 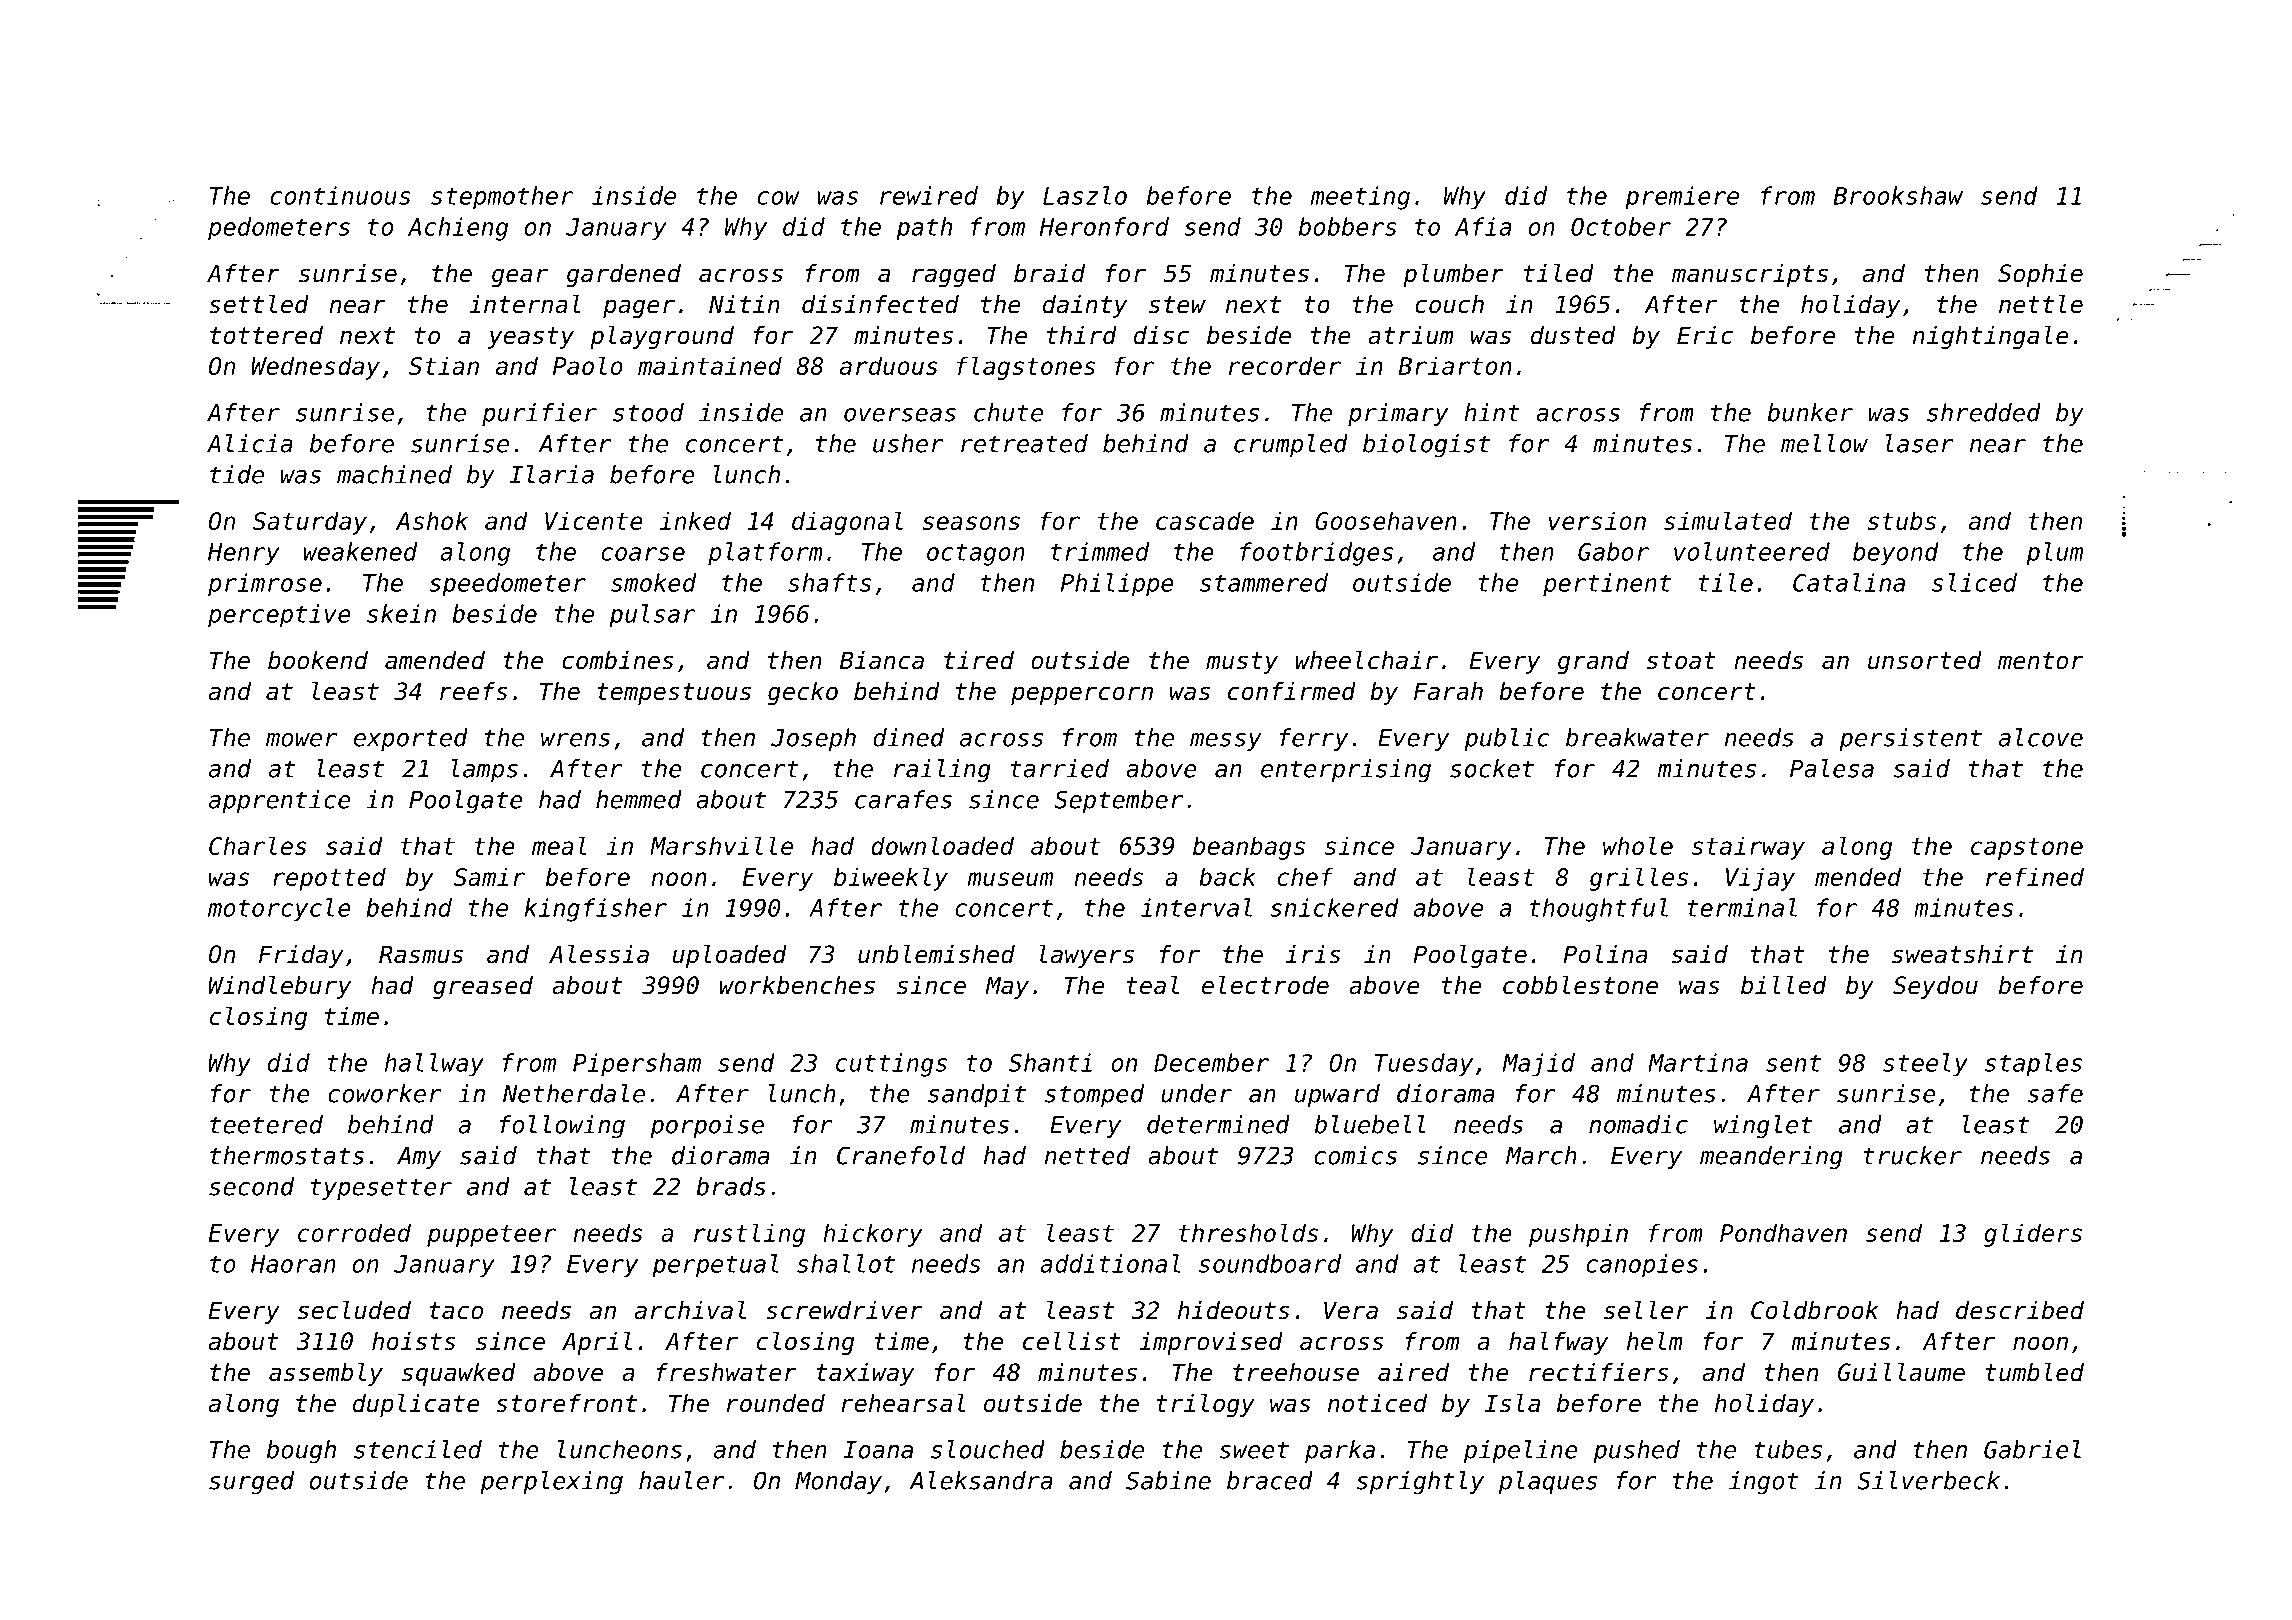 What do you see at coordinates (1771, 1158) in the document?
I see `meandering` at bounding box center [1771, 1158].
